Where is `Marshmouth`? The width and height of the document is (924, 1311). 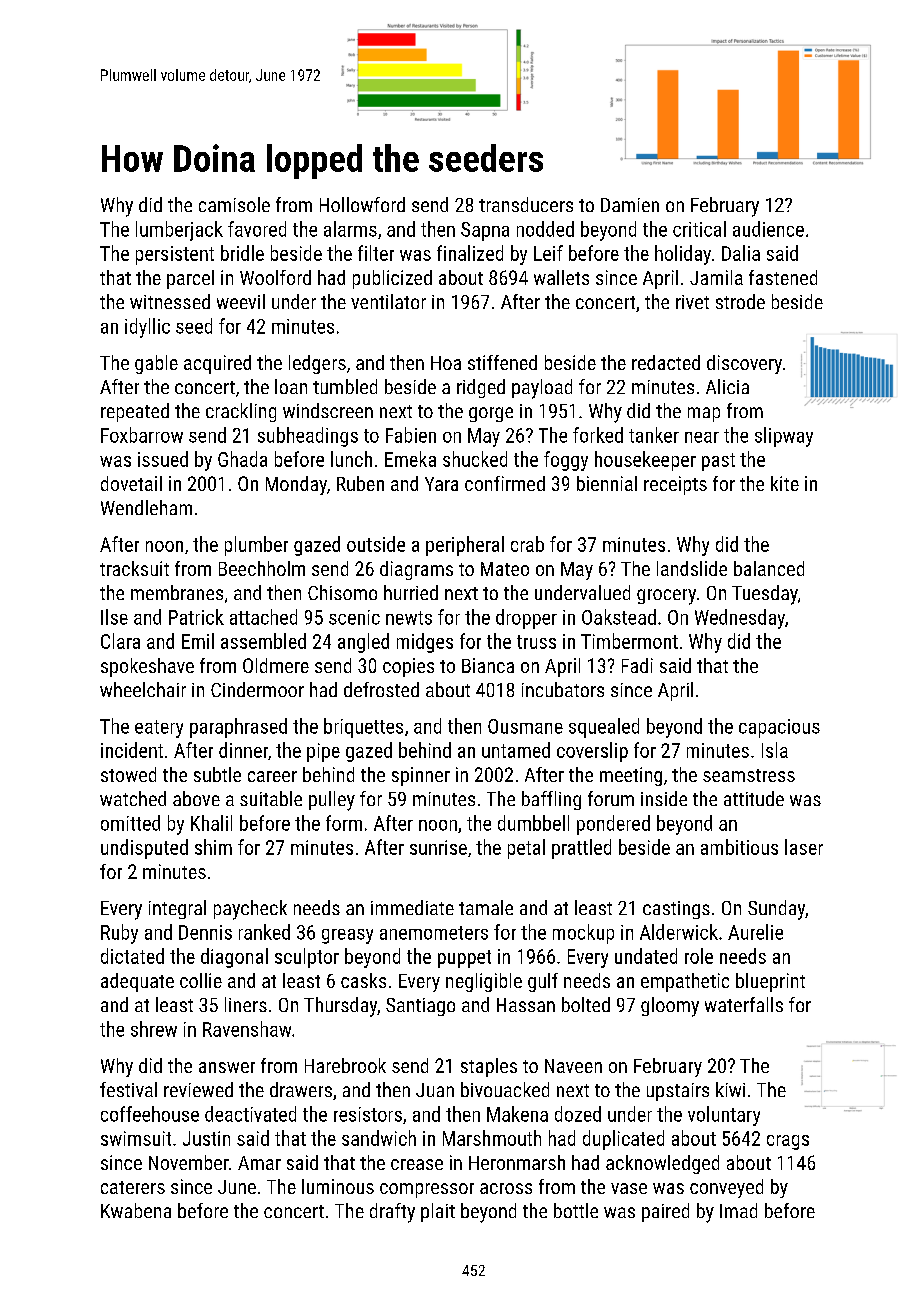 Marshmouth is located at coordinates (492, 1138).
